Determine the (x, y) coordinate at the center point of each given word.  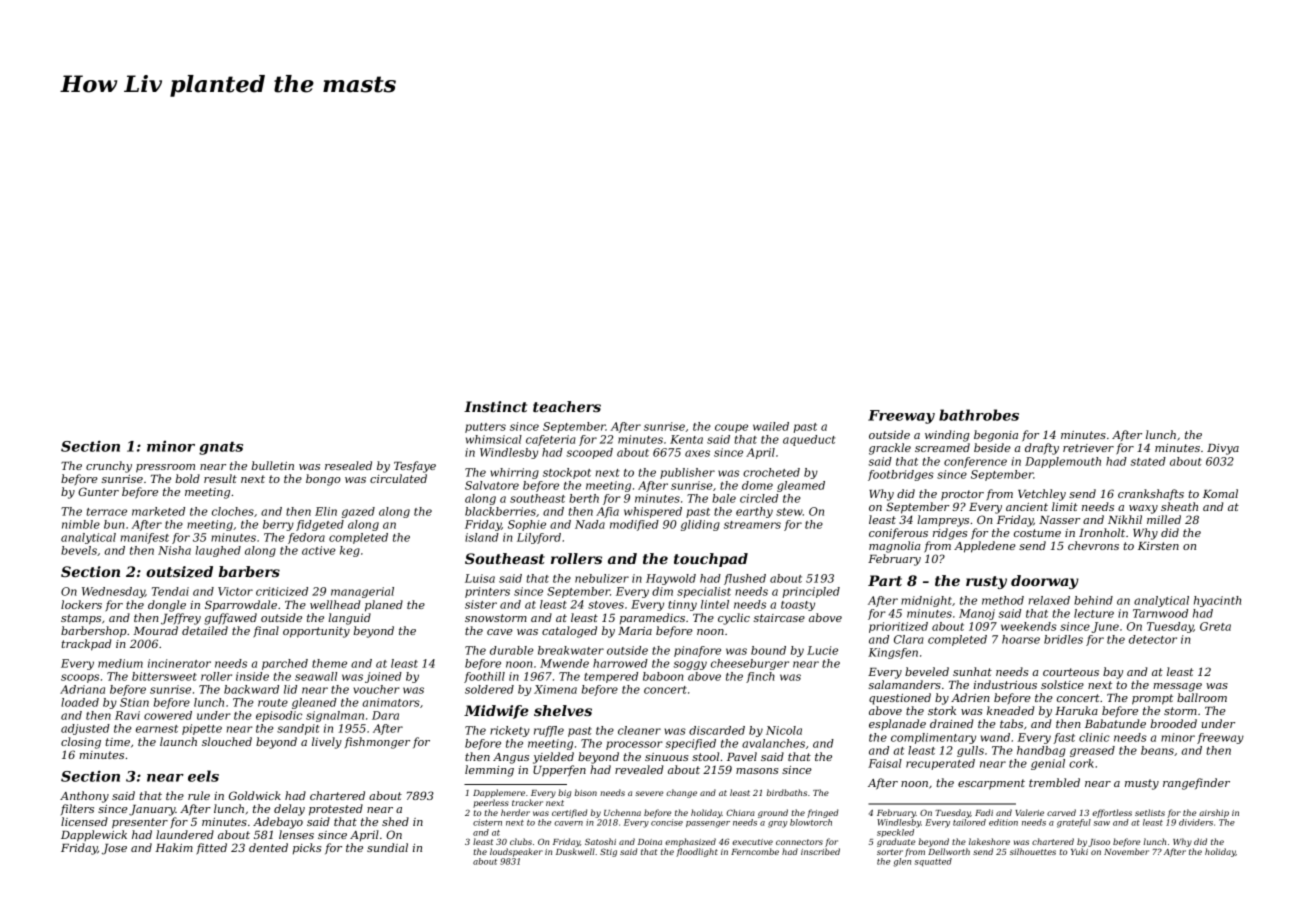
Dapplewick (94, 836)
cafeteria (551, 440)
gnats (221, 448)
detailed (205, 630)
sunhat (972, 671)
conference (975, 462)
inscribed (820, 851)
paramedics (652, 619)
